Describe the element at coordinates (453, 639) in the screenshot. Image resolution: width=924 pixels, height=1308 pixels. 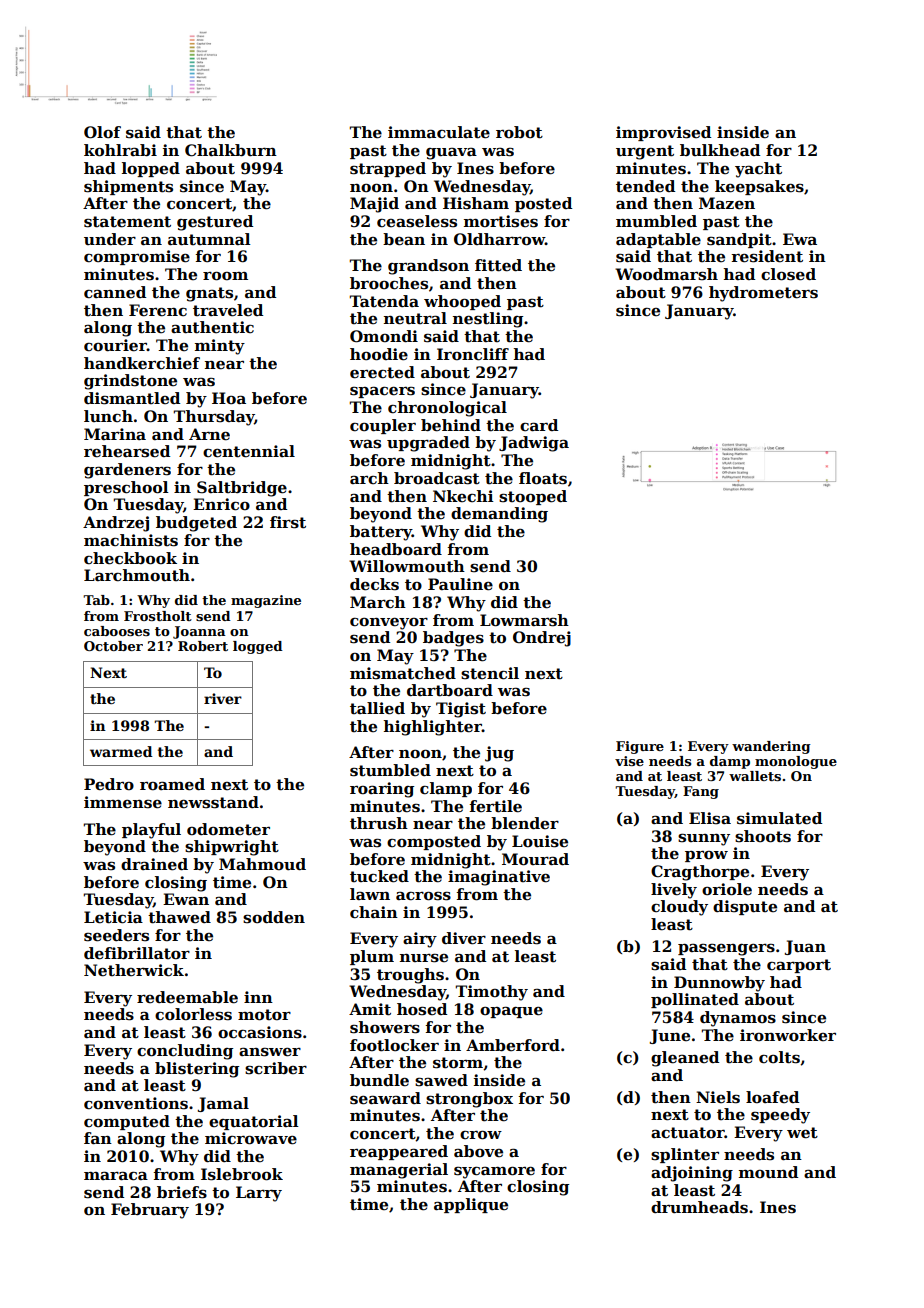
I see `badges` at that location.
